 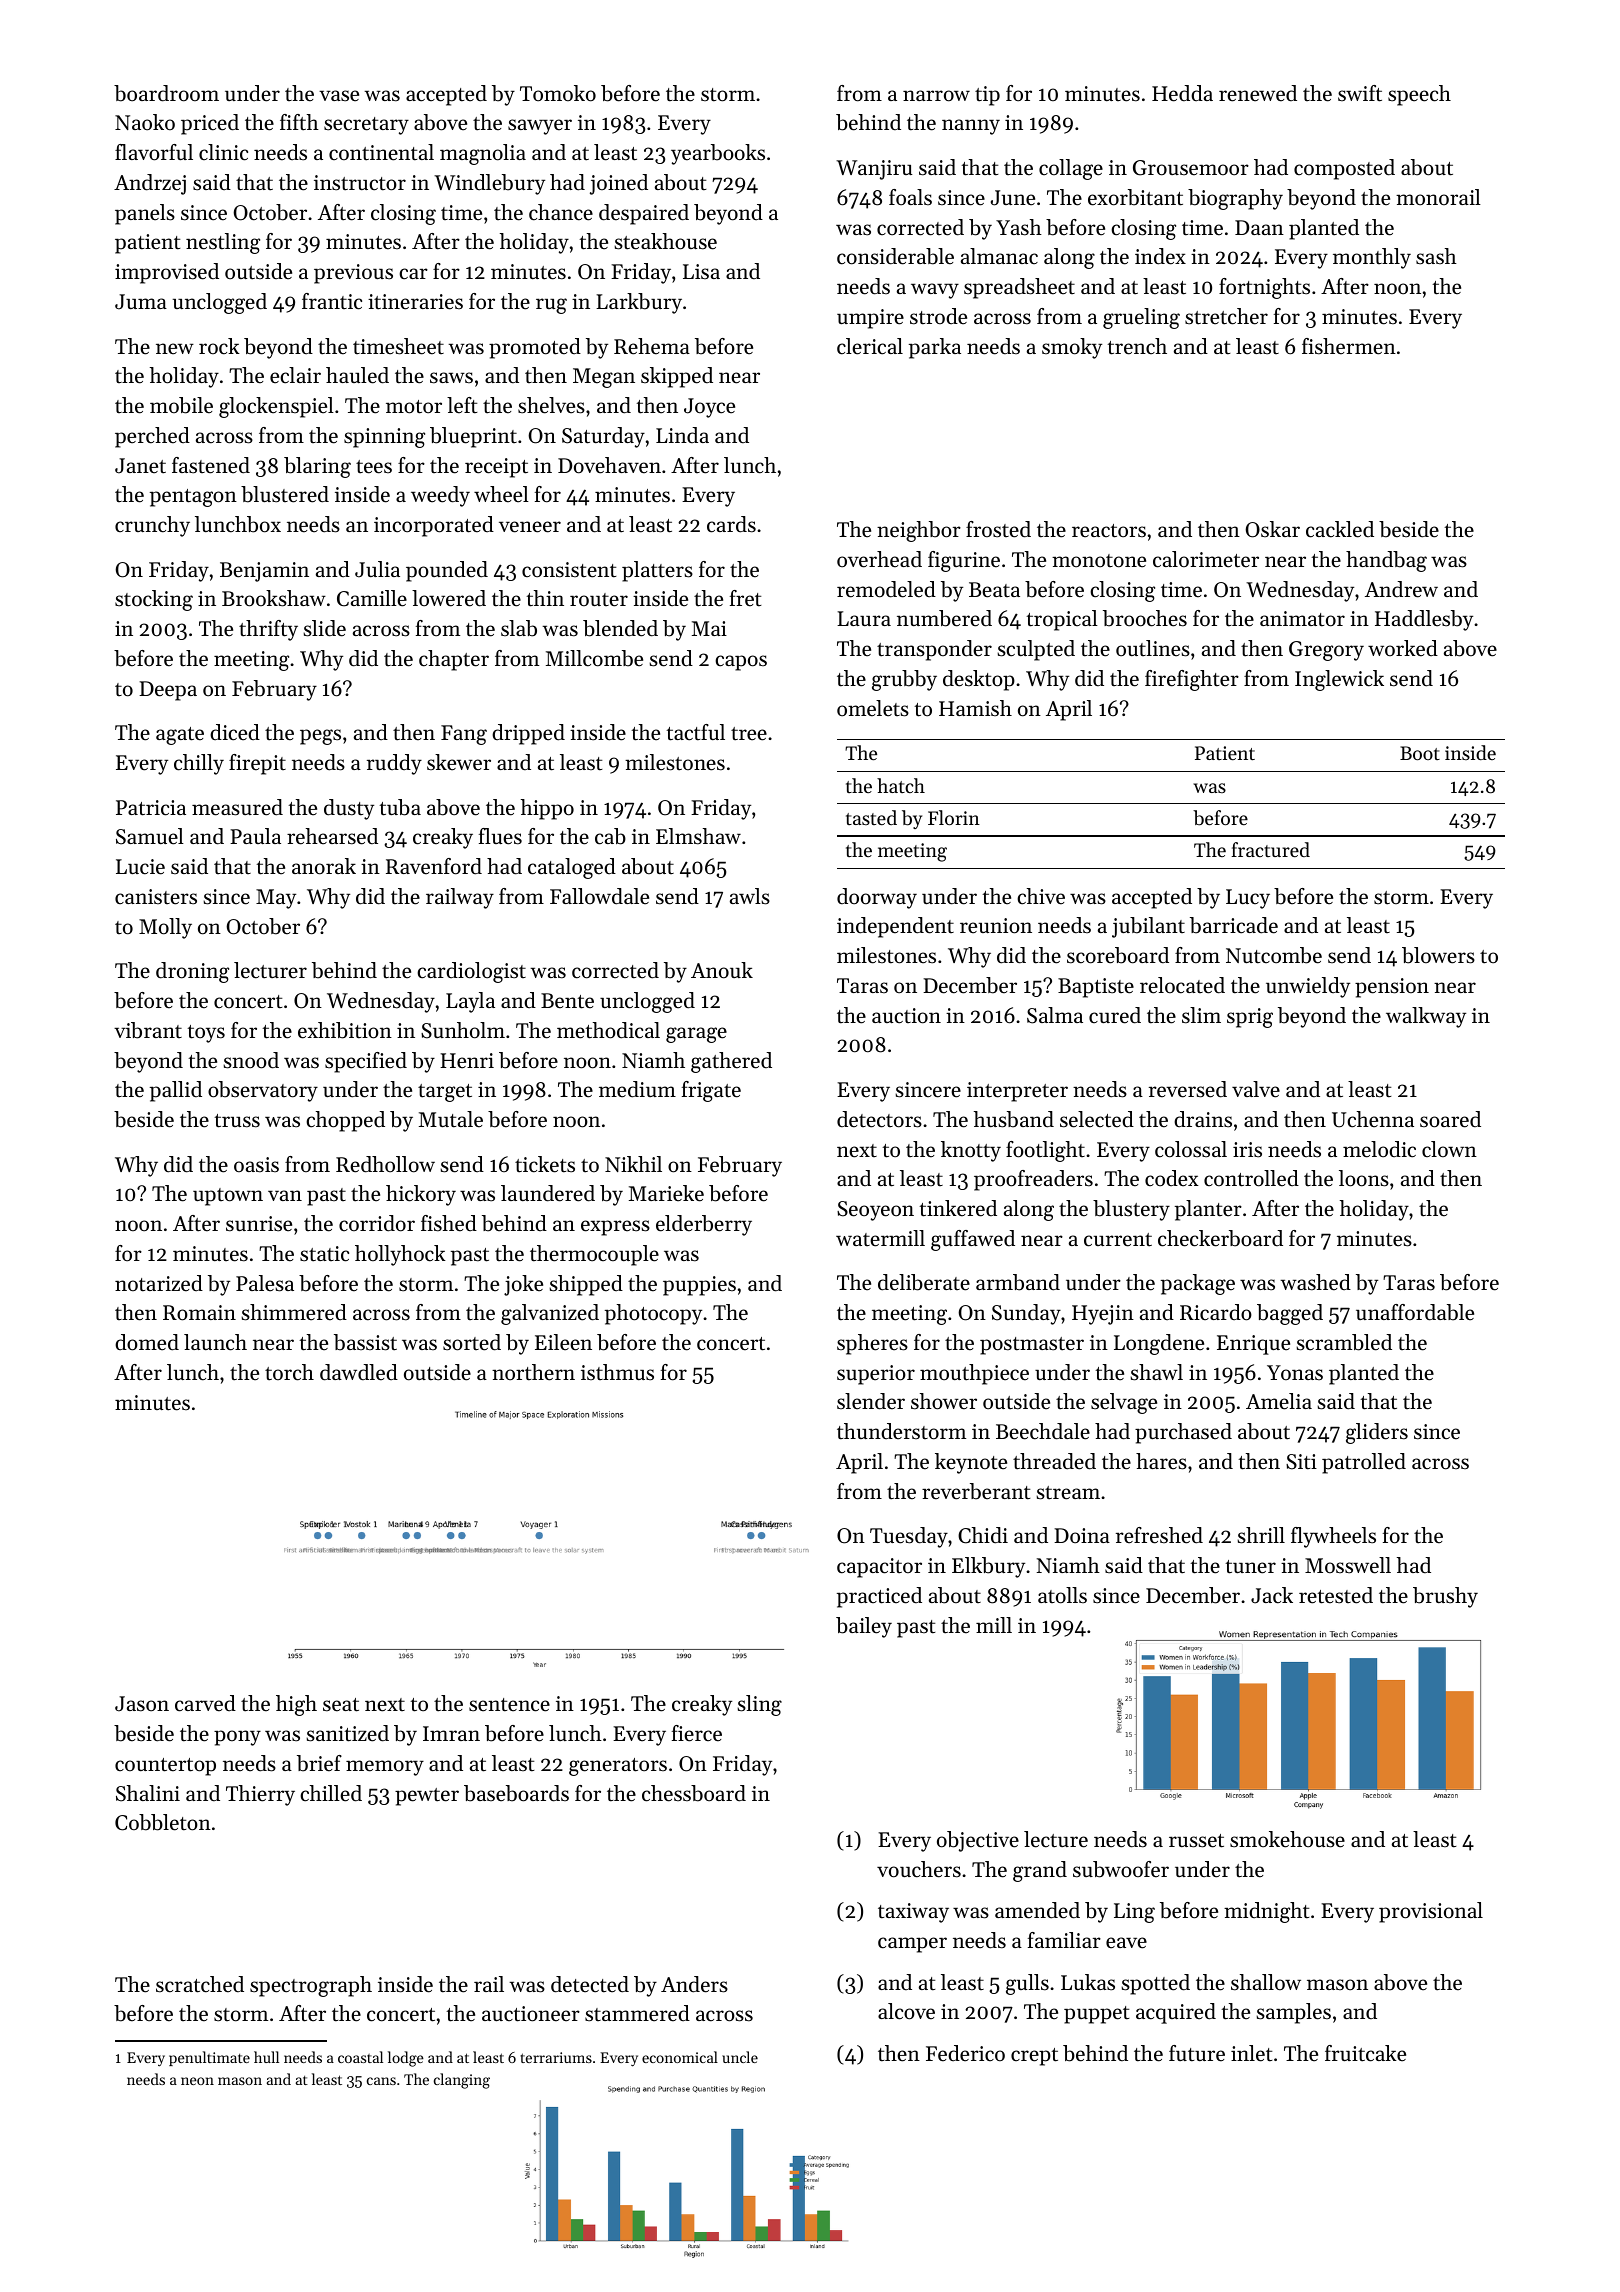 I want to click on chance, so click(x=561, y=212).
